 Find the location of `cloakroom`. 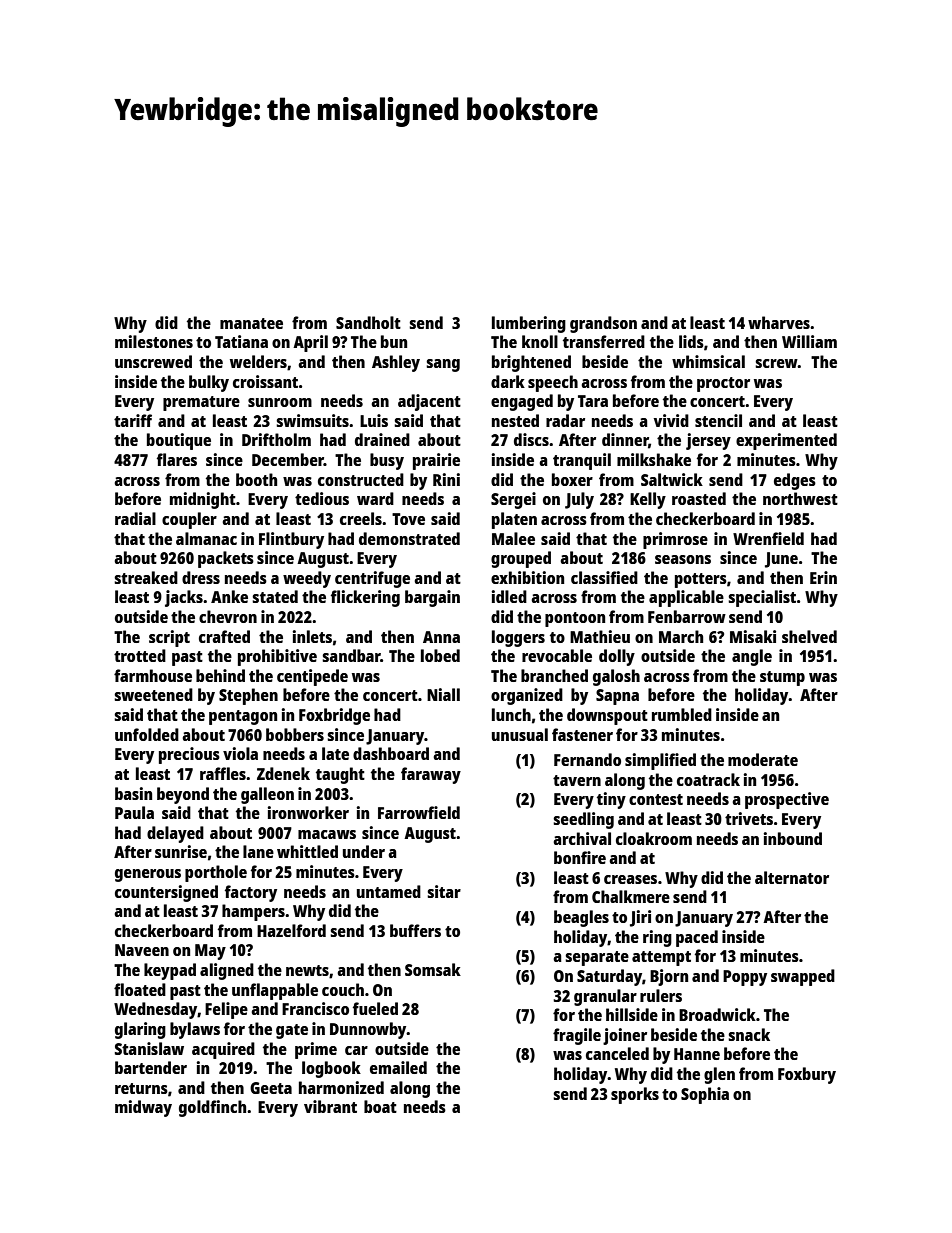

cloakroom is located at coordinates (654, 838).
